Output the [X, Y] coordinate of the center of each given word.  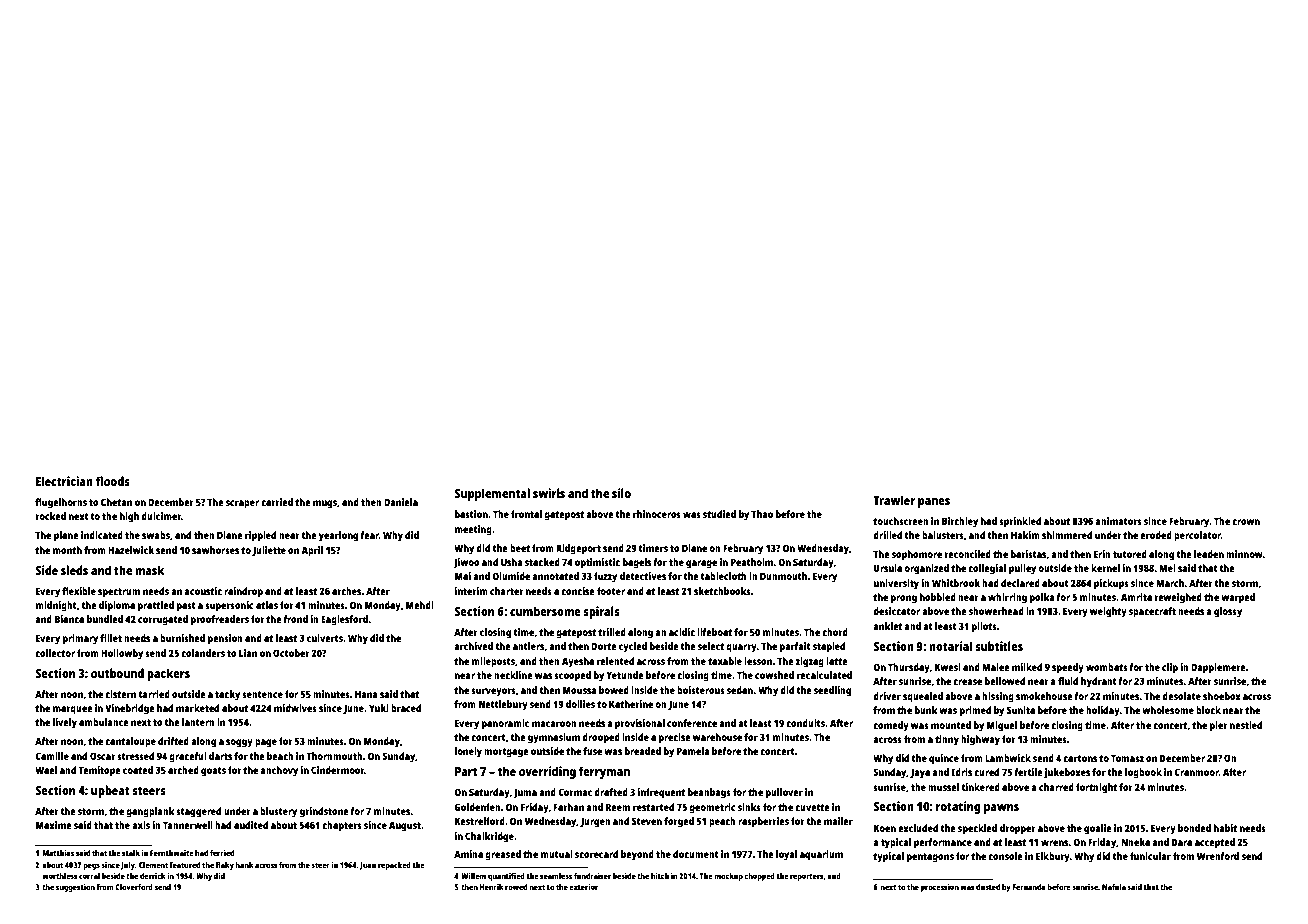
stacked [542, 562]
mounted [951, 725]
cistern [120, 694]
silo [621, 493]
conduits [805, 723]
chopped [759, 877]
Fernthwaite [172, 853]
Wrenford [1218, 856]
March [1170, 583]
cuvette [812, 807]
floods [112, 481]
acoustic [203, 591]
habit [1225, 828]
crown [1246, 522]
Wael [46, 770]
